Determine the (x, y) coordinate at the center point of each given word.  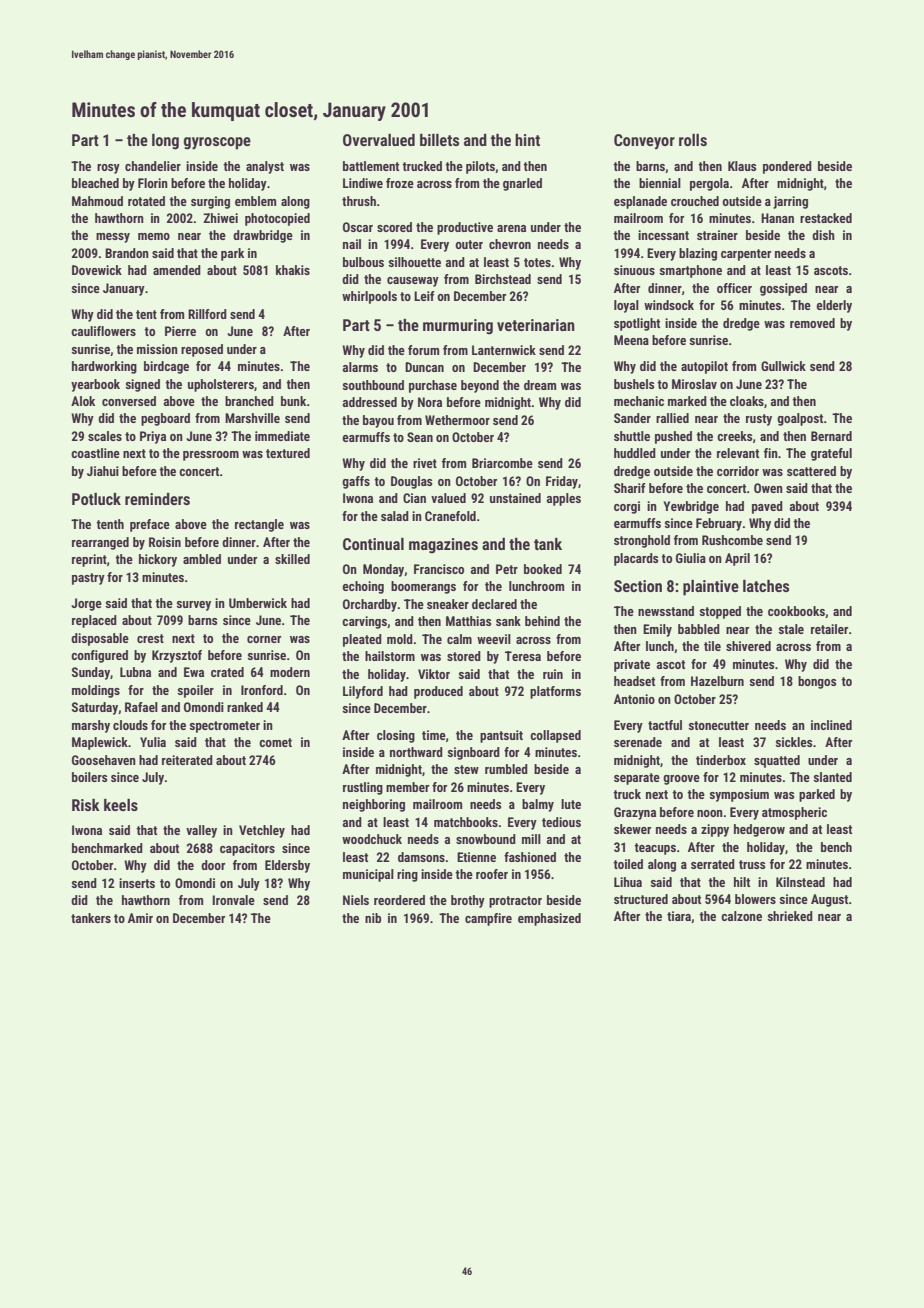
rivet (425, 463)
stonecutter (718, 725)
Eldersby (287, 866)
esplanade (640, 202)
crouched (695, 201)
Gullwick (783, 366)
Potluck (96, 499)
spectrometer (224, 727)
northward (416, 752)
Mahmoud (97, 201)
